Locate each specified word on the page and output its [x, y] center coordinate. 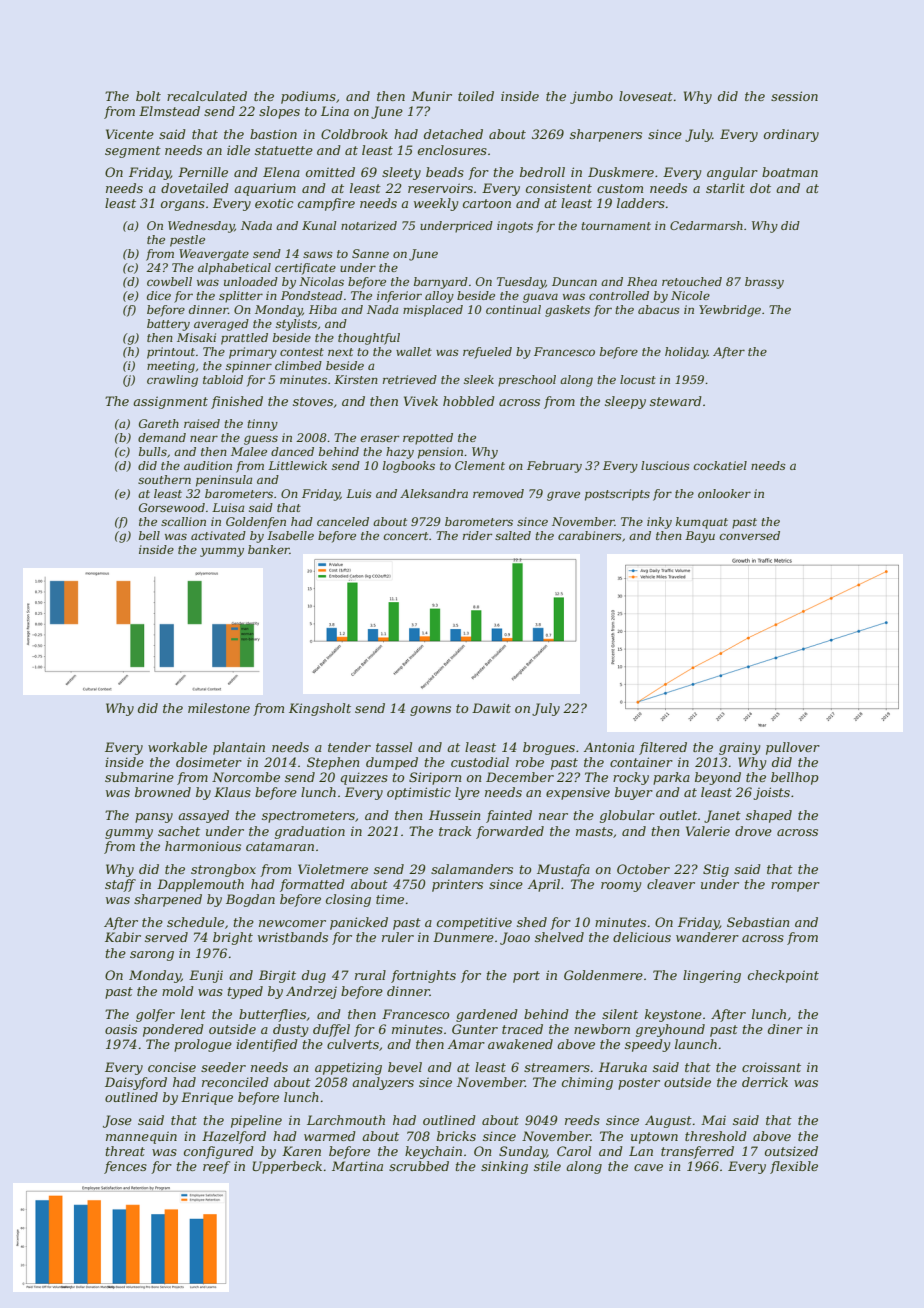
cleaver [671, 884]
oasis [121, 1029]
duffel [331, 1030]
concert [406, 536]
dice [159, 295]
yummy [222, 552]
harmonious [203, 846]
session [794, 96]
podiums [308, 97]
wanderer [707, 937]
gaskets [567, 311]
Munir [431, 96]
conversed [750, 535]
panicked [359, 923]
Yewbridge [730, 311]
